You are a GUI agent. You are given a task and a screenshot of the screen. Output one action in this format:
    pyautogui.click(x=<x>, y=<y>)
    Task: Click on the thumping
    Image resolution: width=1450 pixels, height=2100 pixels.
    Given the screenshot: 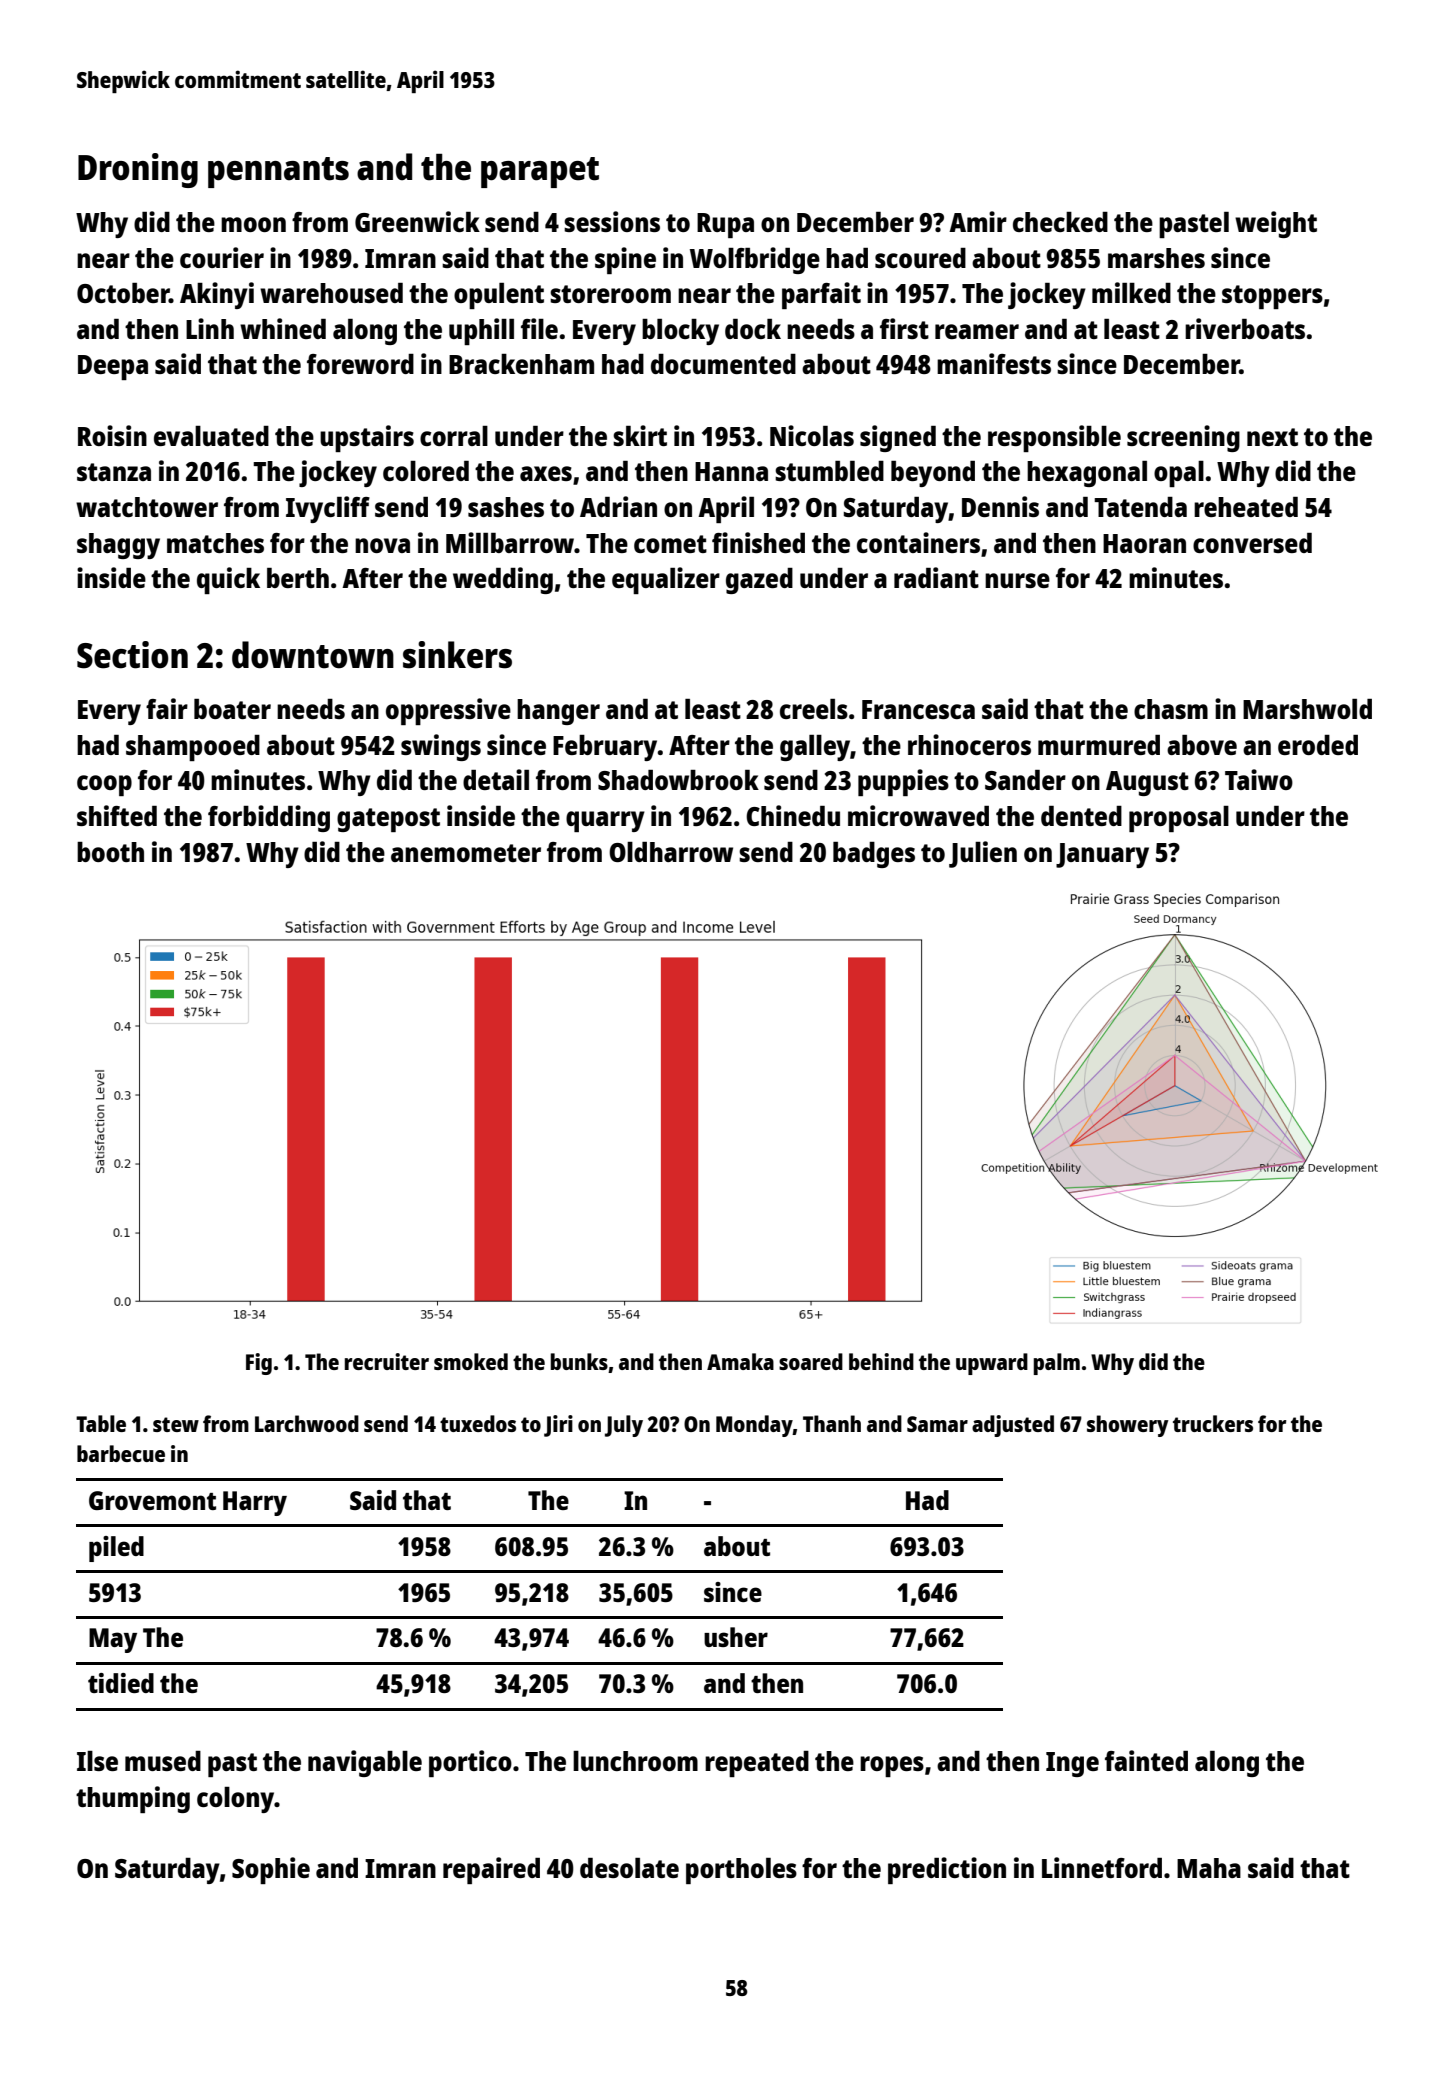 What is the action you would take?
    pyautogui.click(x=133, y=1799)
